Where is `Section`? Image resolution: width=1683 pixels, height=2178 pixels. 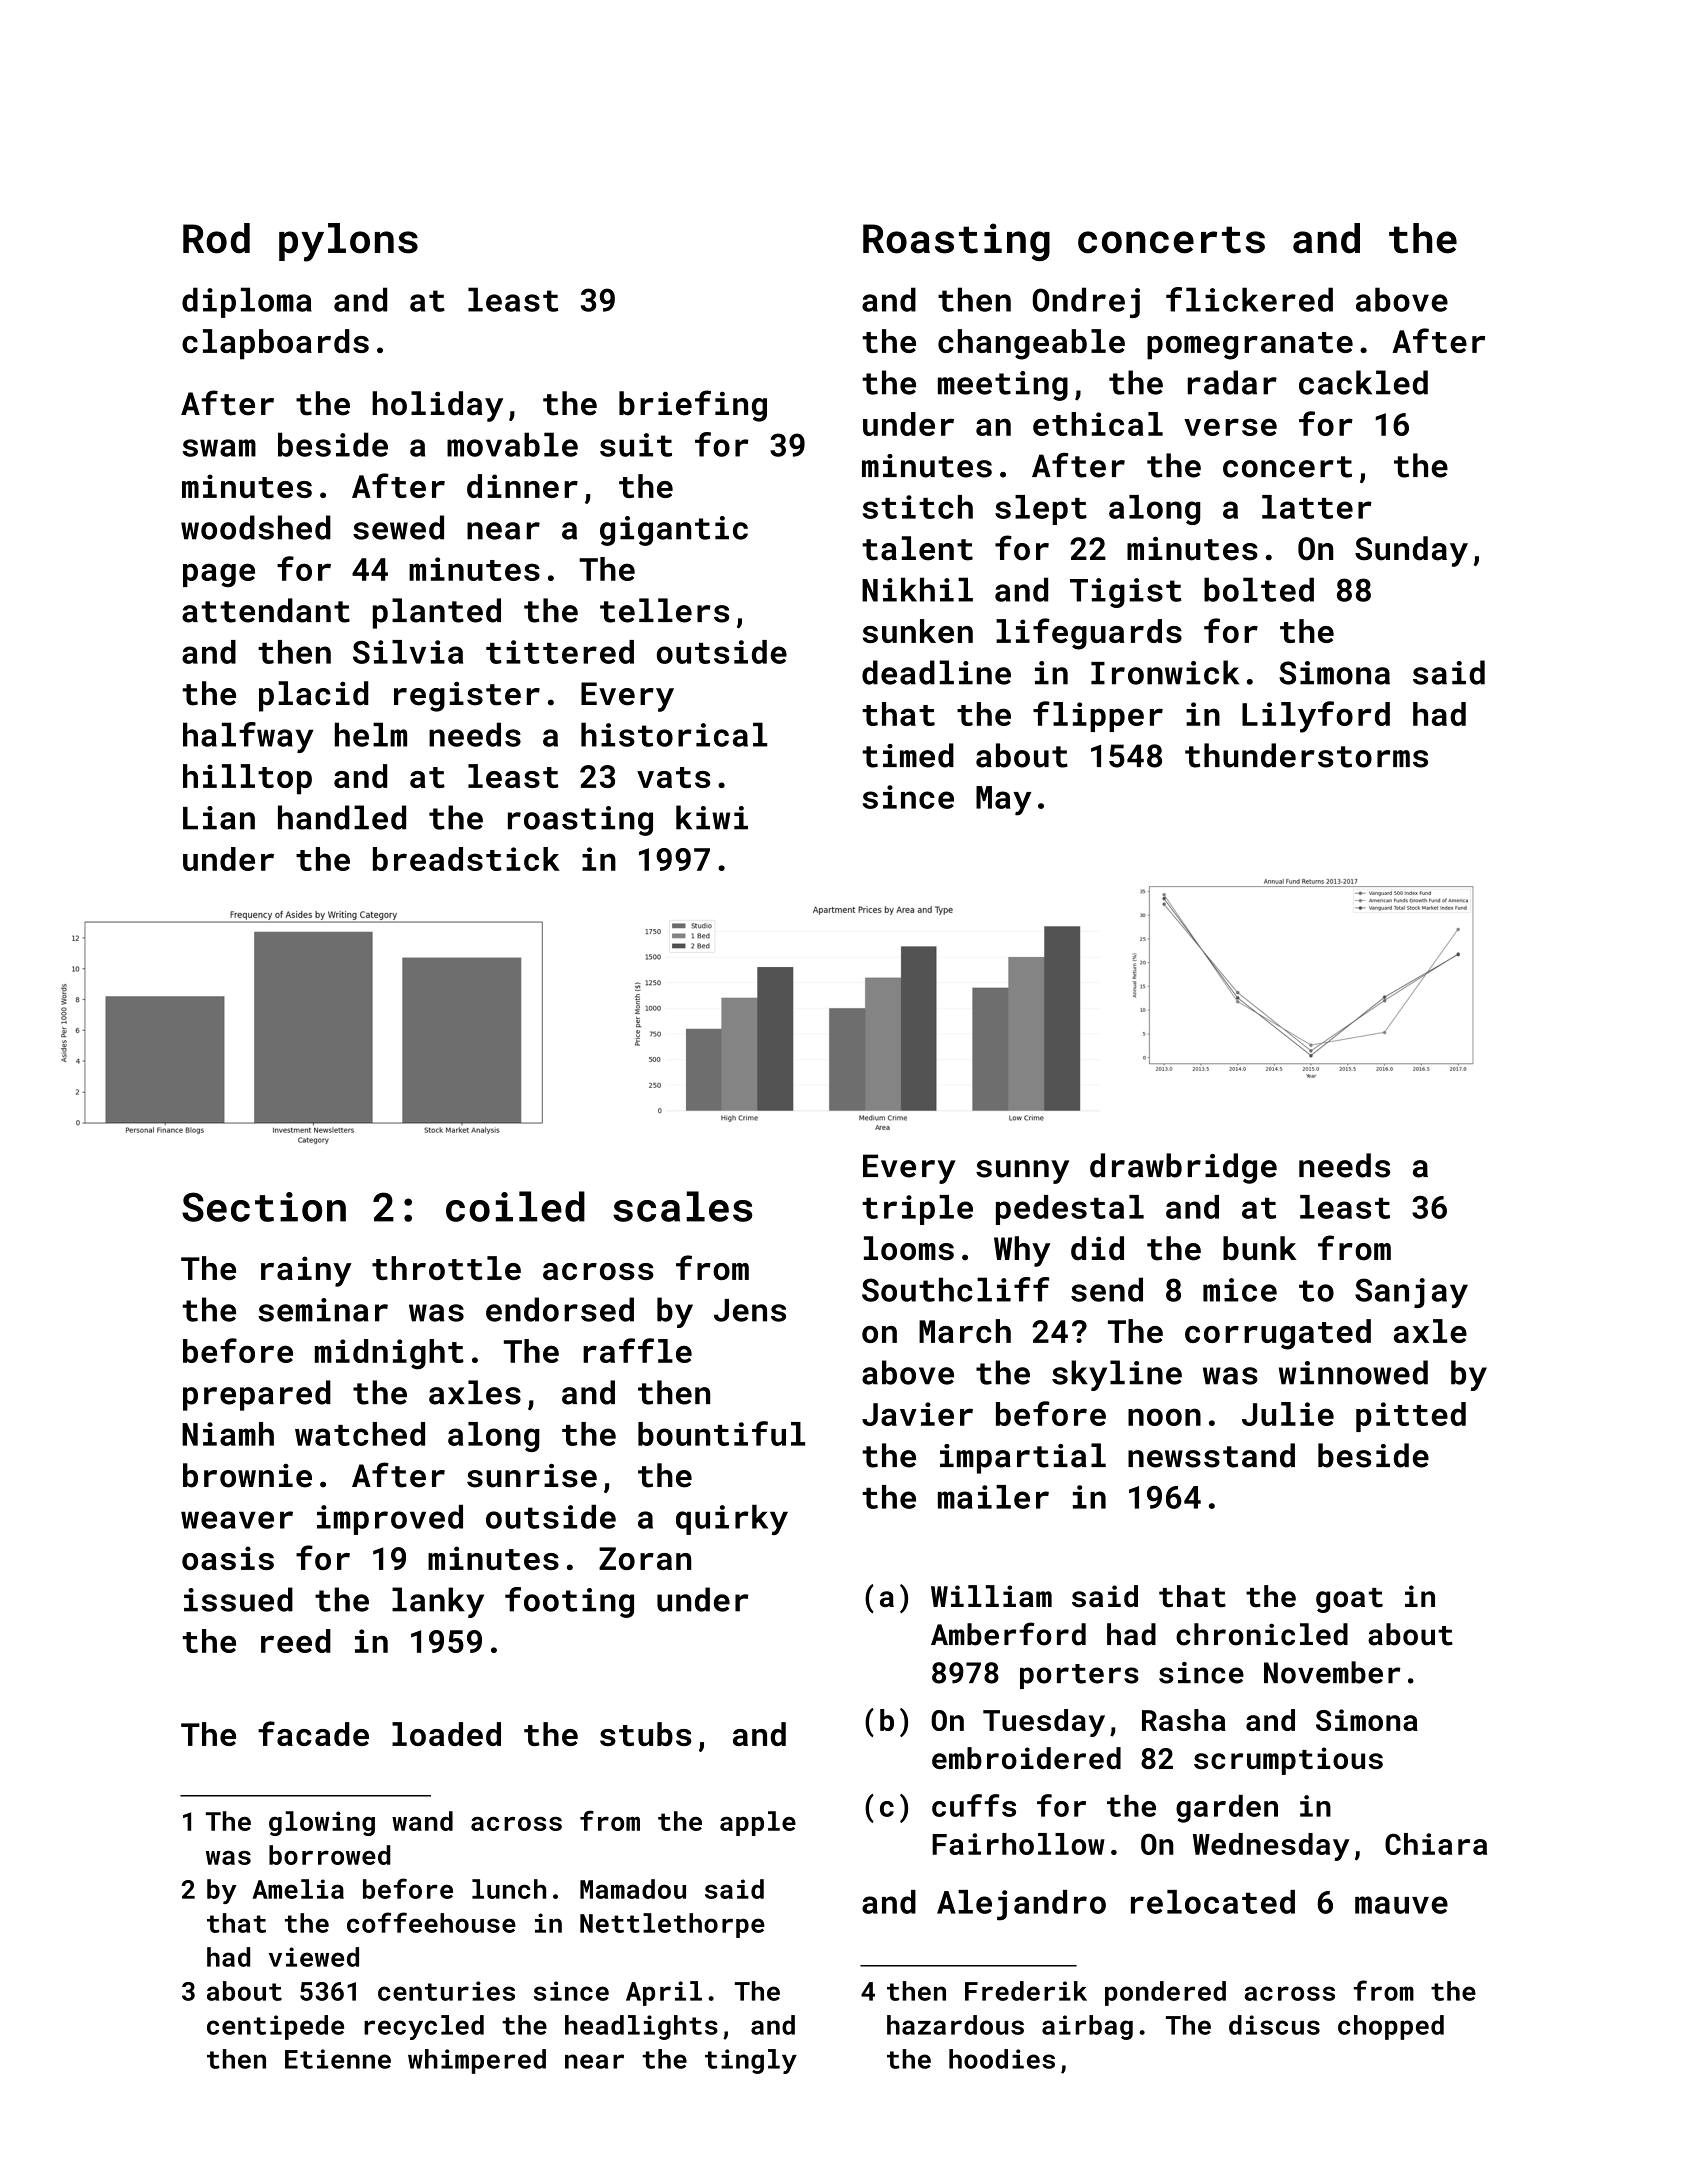
Section is located at coordinates (264, 1207).
